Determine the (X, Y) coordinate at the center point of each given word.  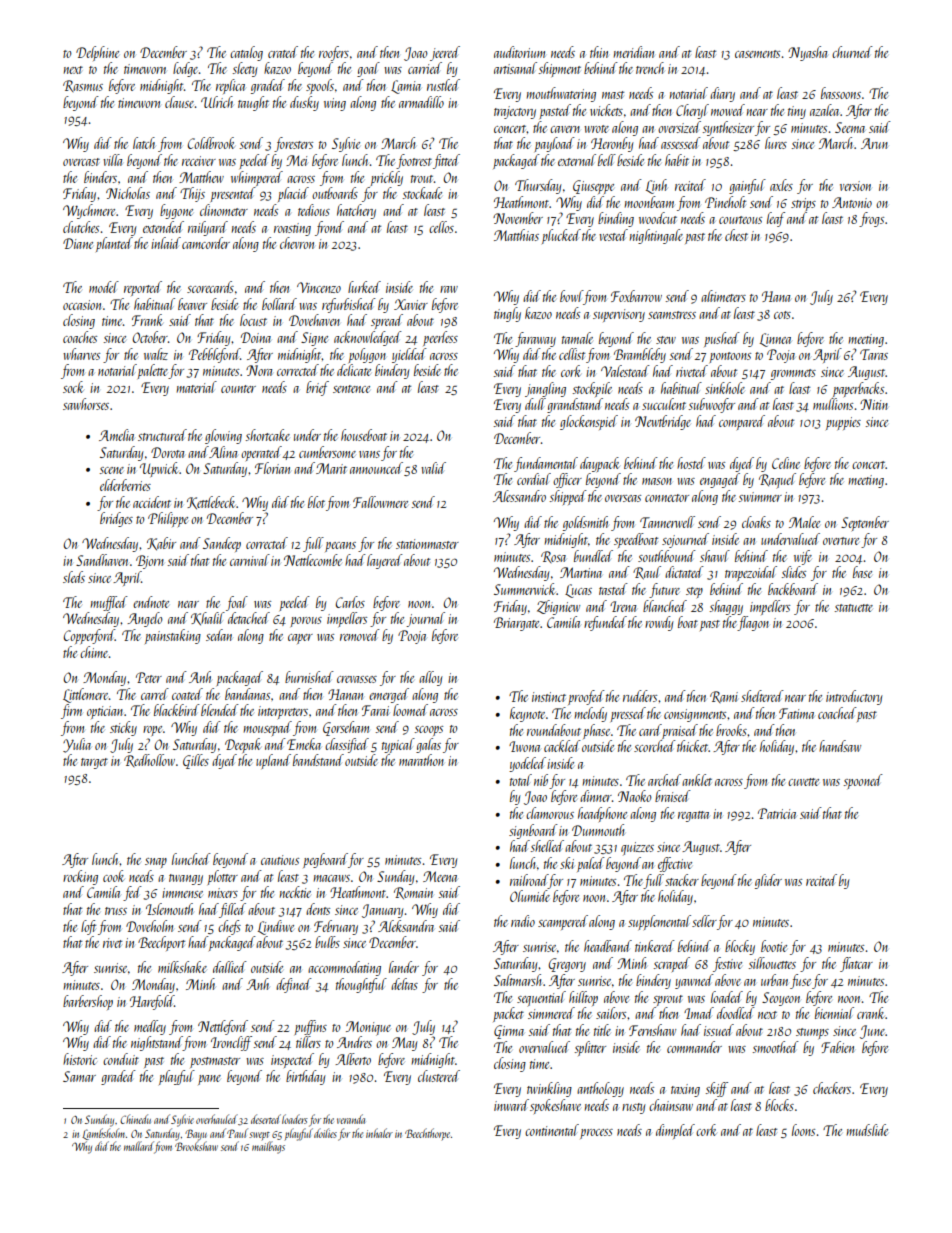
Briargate (516, 624)
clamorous (550, 813)
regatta (693, 816)
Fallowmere (380, 502)
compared (742, 422)
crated (283, 52)
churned (852, 52)
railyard (208, 228)
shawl (715, 556)
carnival (250, 560)
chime (94, 652)
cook (114, 876)
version (855, 186)
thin (599, 52)
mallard (139, 1146)
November (518, 218)
